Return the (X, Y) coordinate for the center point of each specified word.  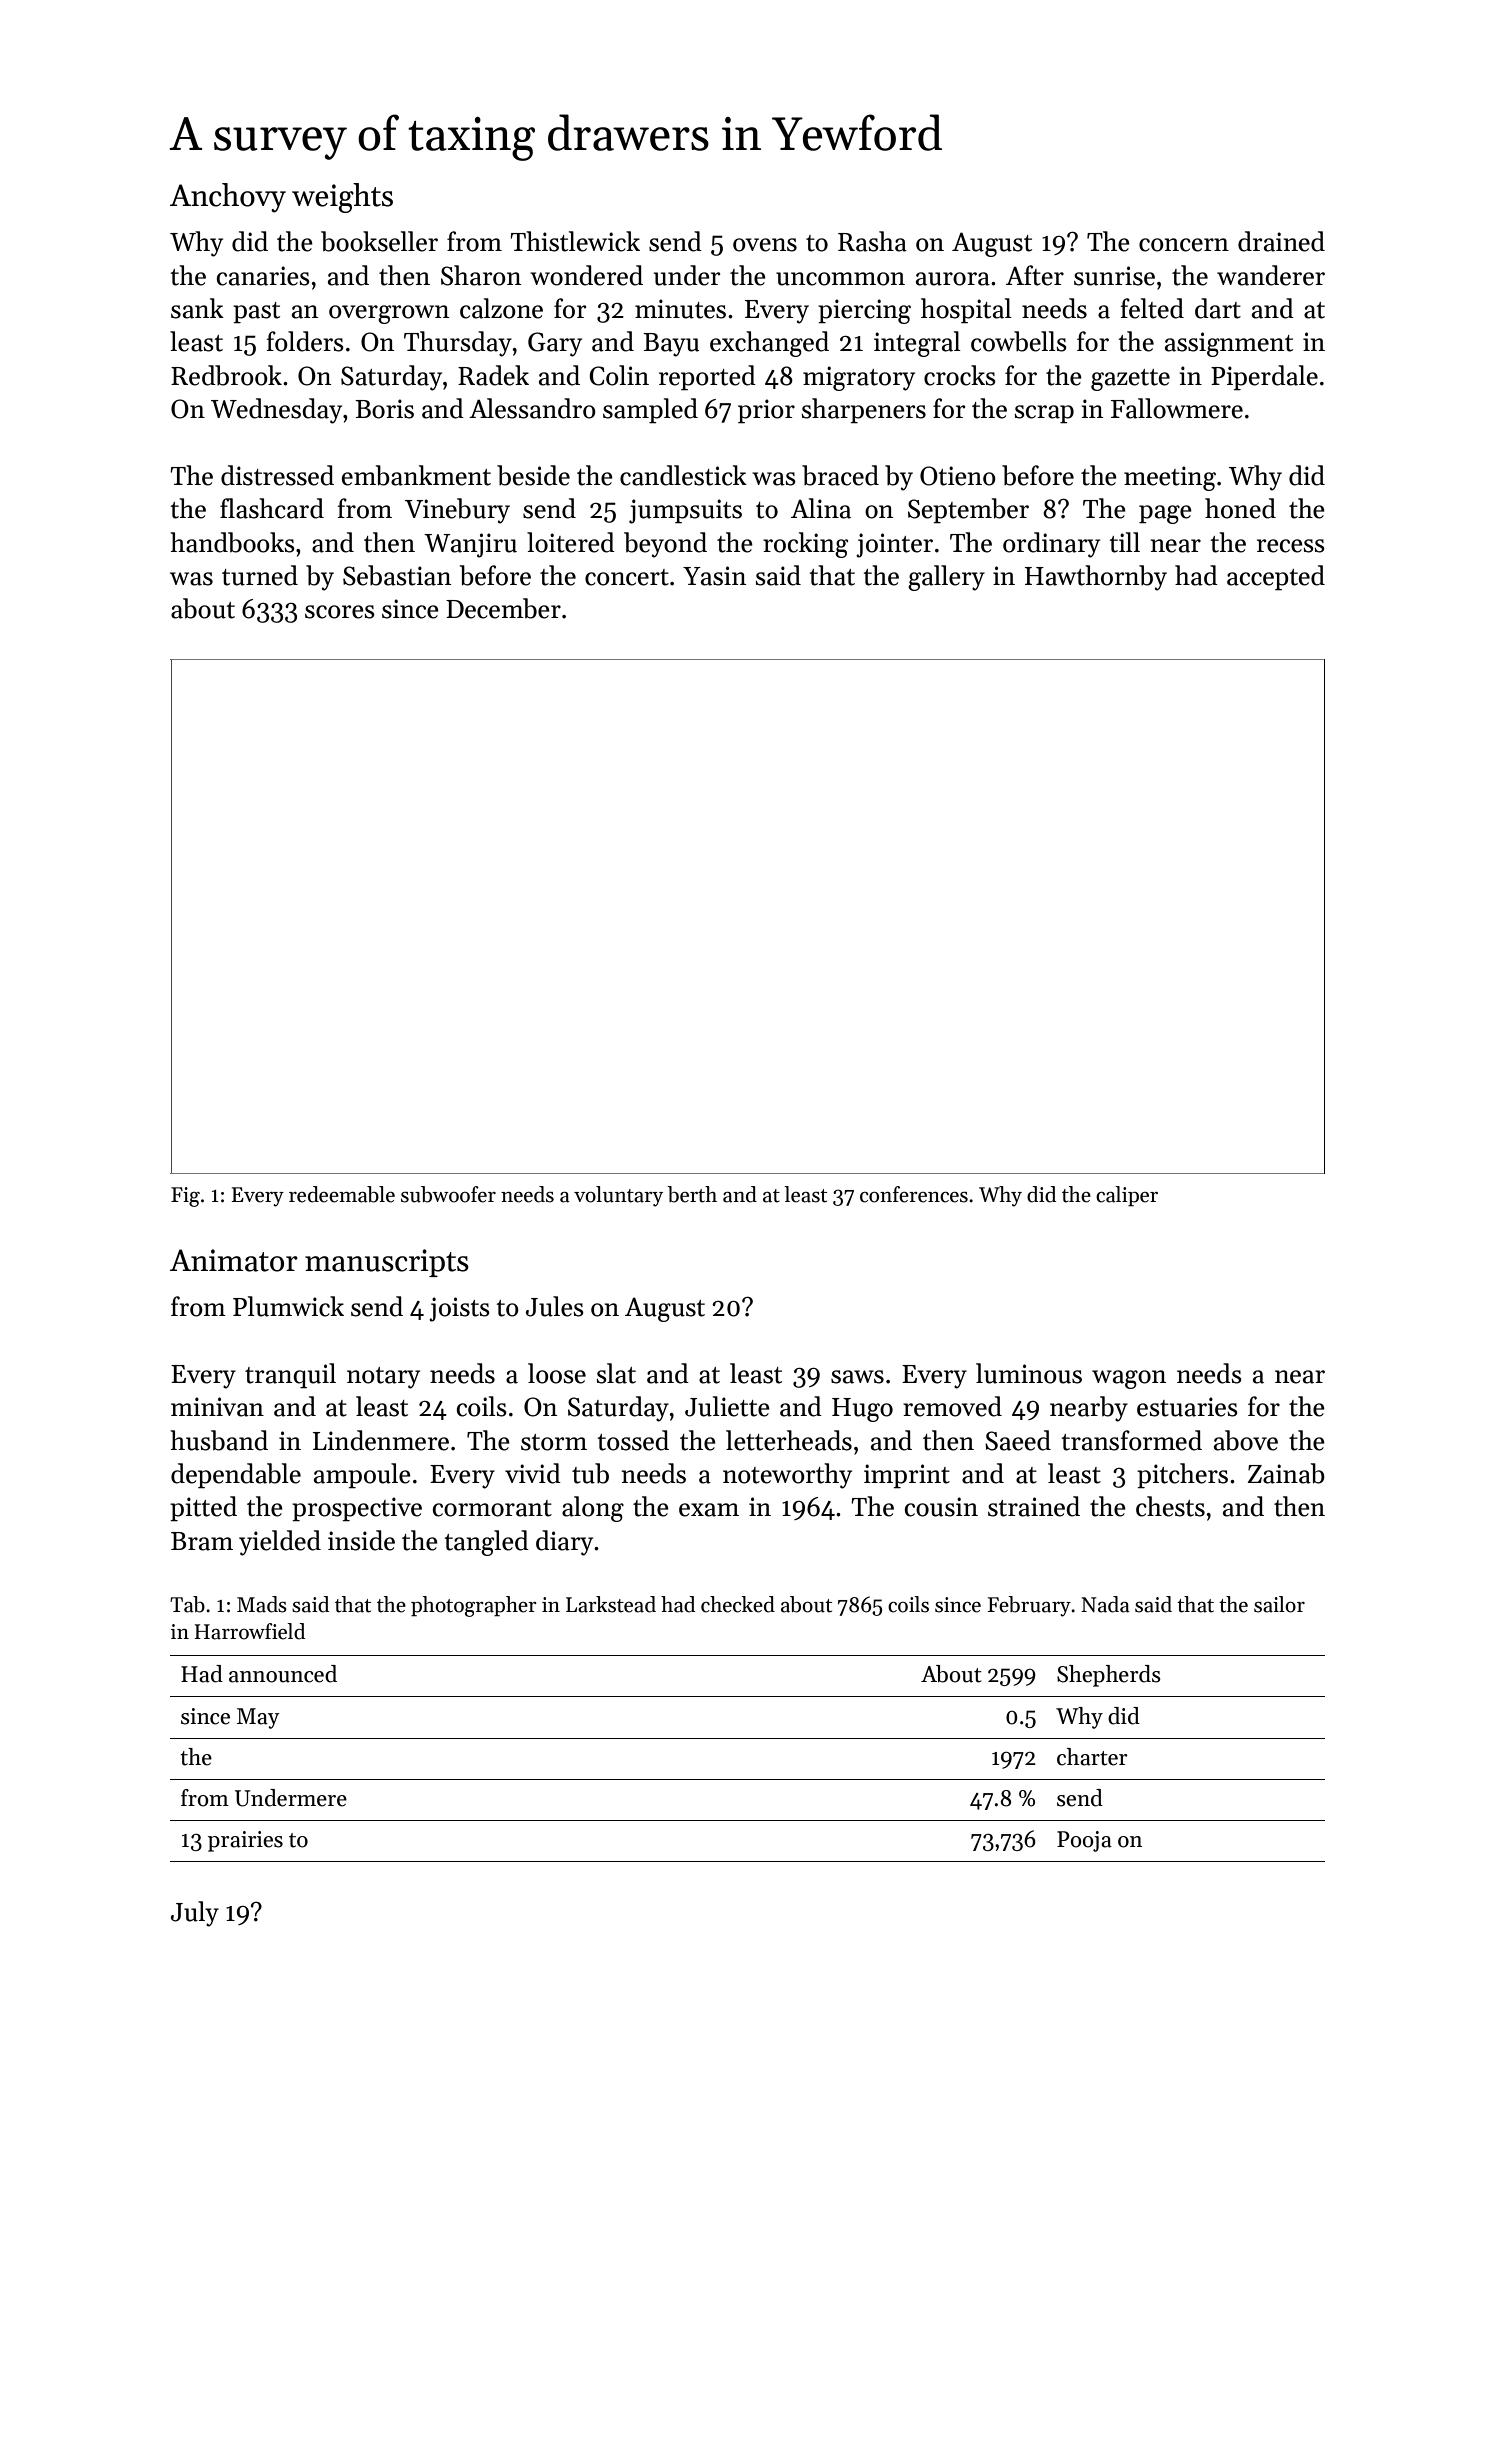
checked (738, 1604)
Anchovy (228, 198)
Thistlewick (575, 241)
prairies (245, 1841)
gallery (946, 578)
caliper (1127, 1196)
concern (1184, 245)
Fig (185, 1197)
